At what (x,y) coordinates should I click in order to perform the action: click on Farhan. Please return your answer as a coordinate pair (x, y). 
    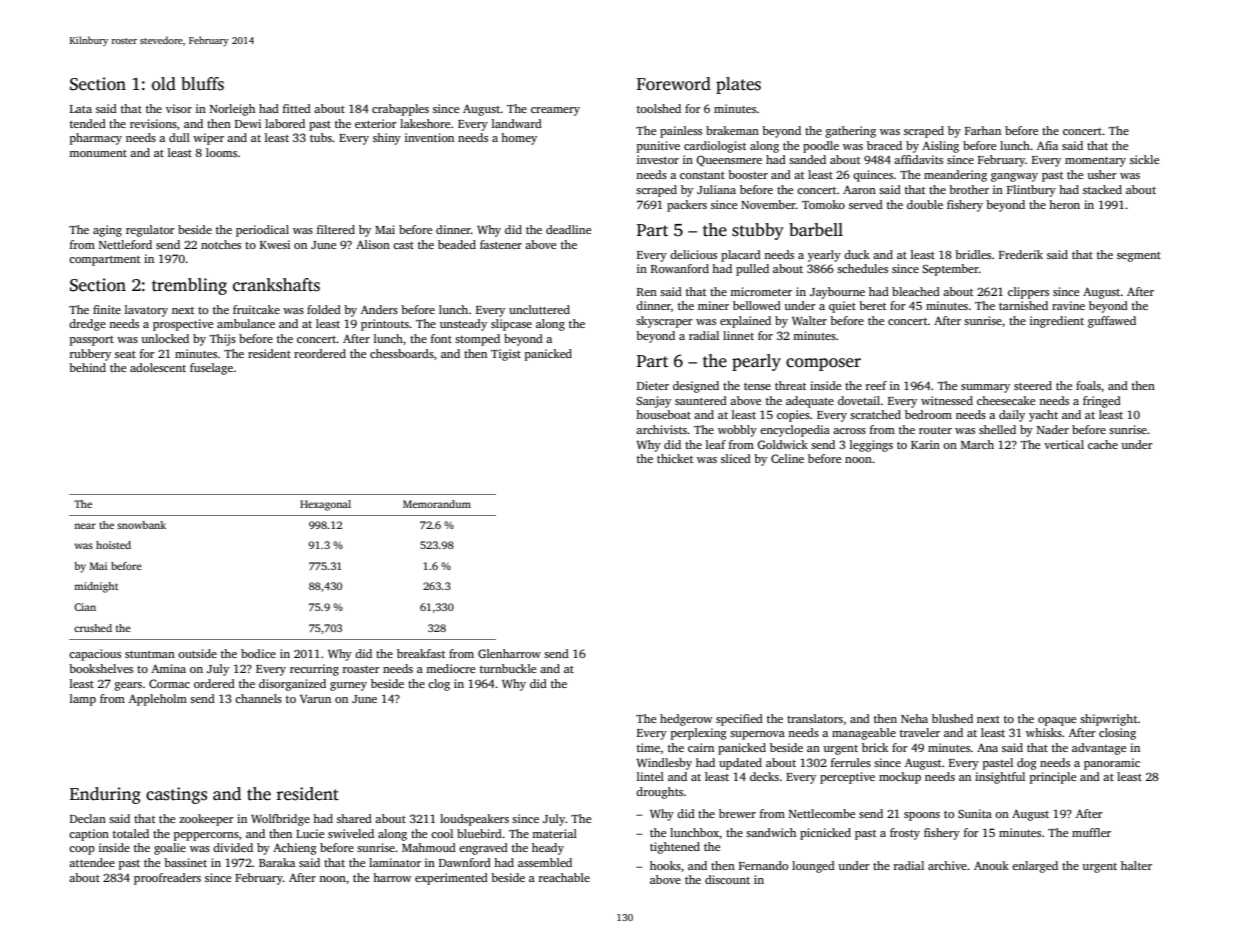
    Looking at the image, I should click on (983, 130).
